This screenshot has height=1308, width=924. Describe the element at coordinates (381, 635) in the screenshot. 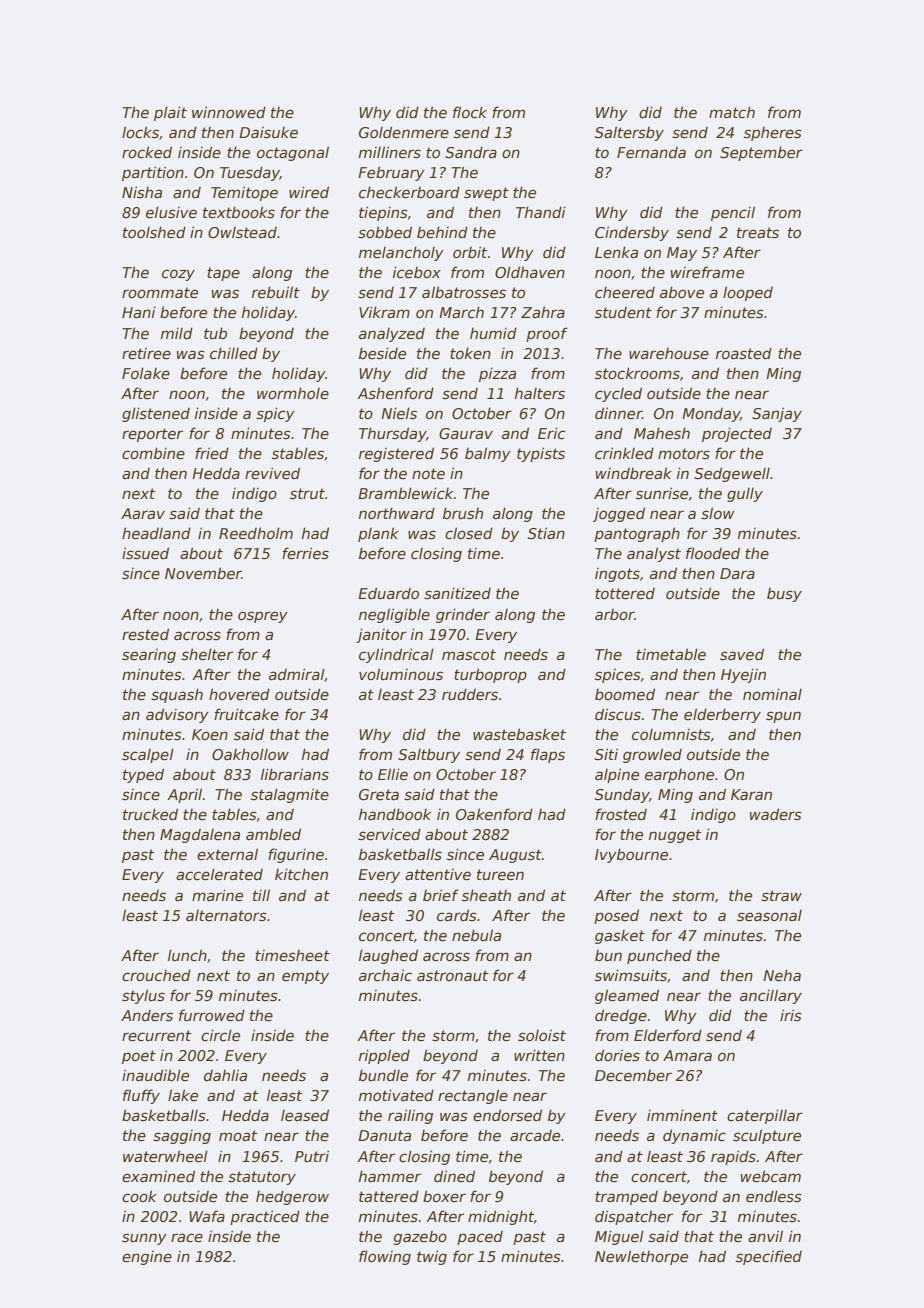

I see `janitor` at that location.
